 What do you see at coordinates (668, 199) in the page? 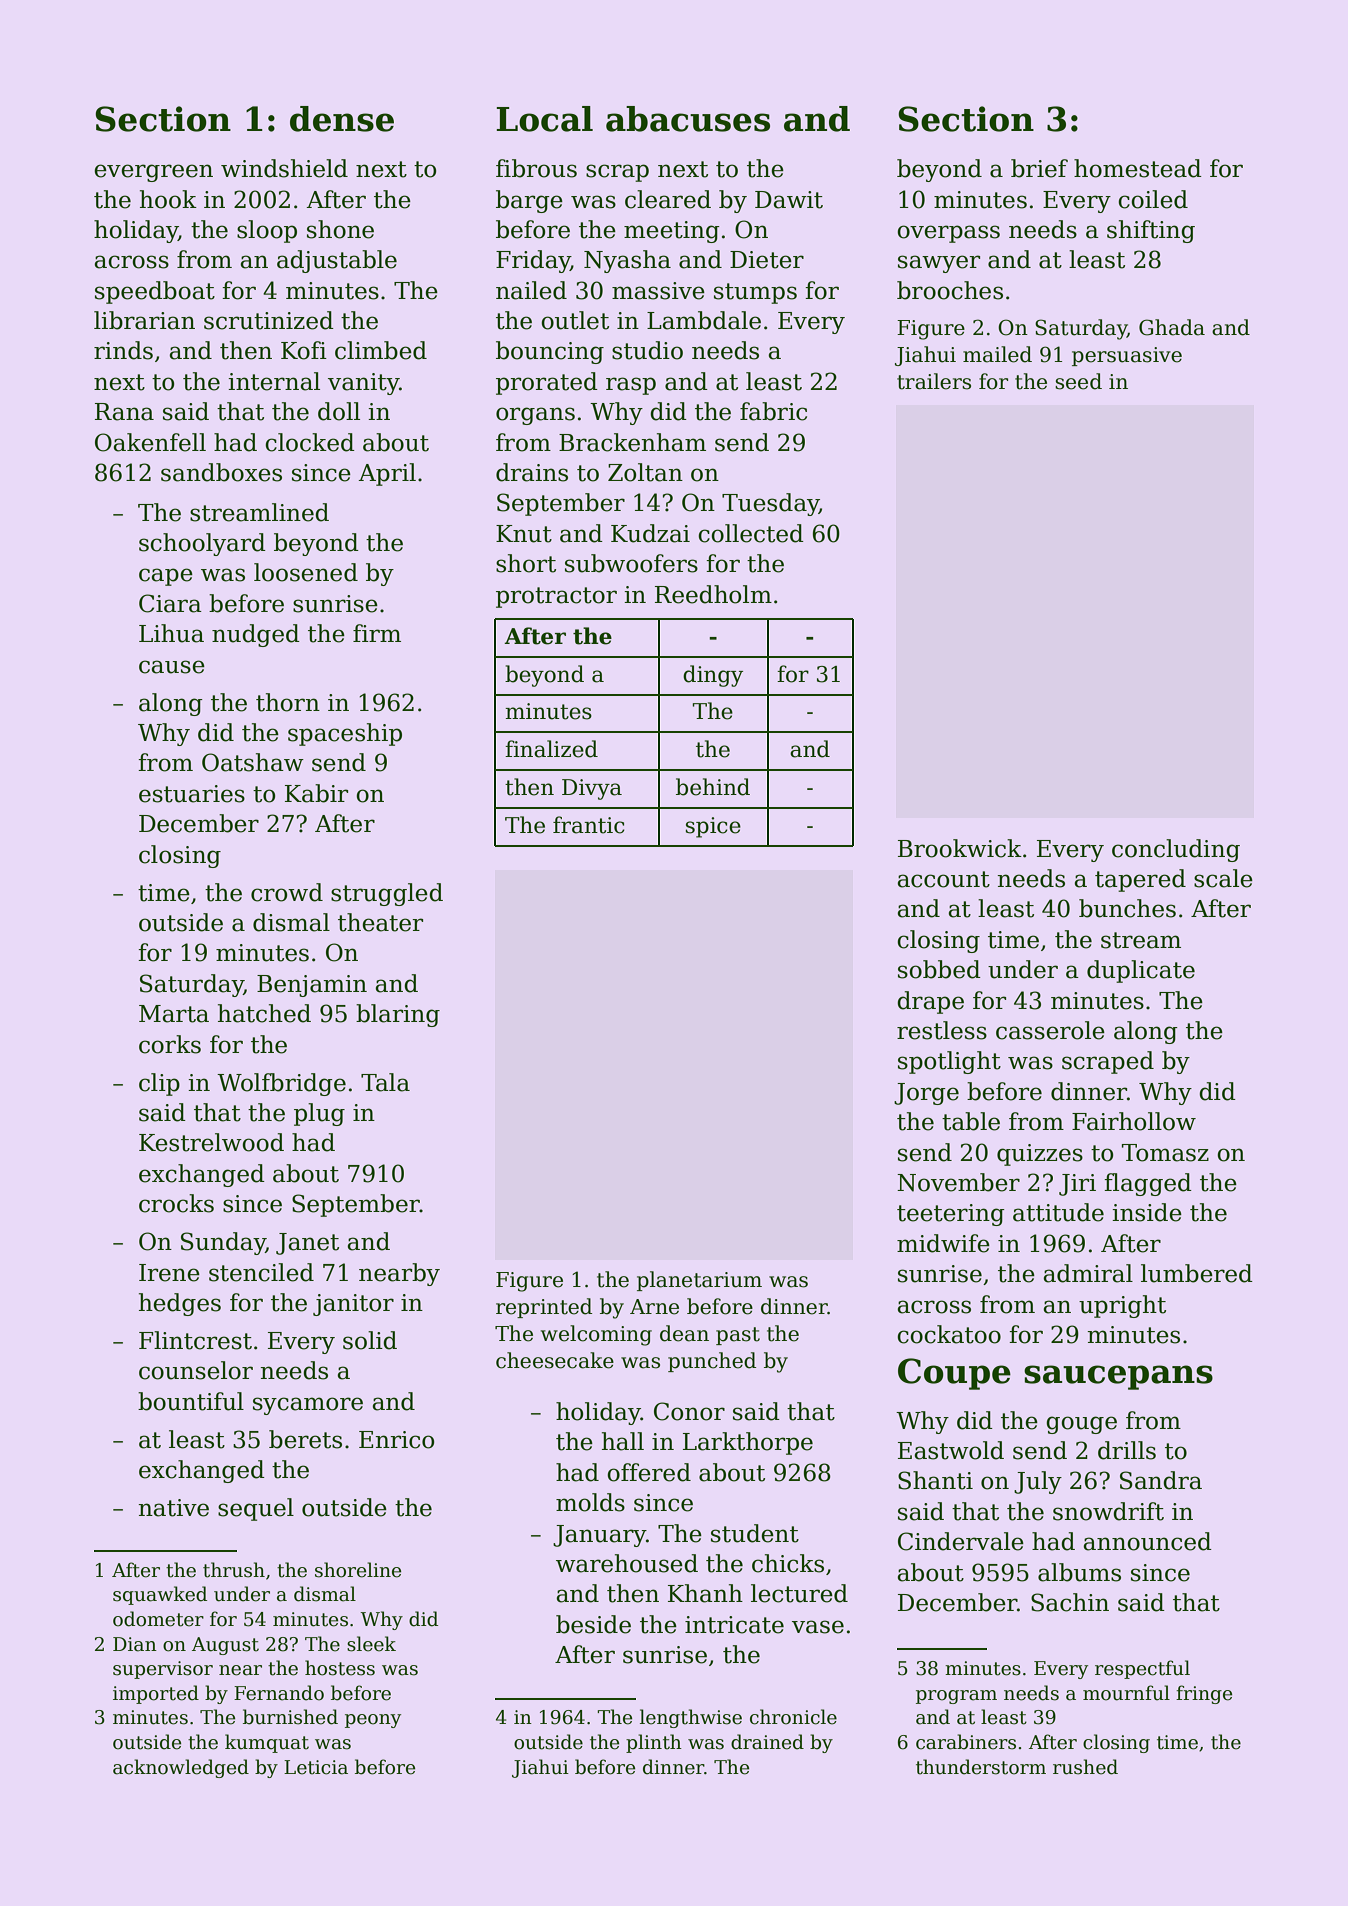
I see `cleared` at bounding box center [668, 199].
